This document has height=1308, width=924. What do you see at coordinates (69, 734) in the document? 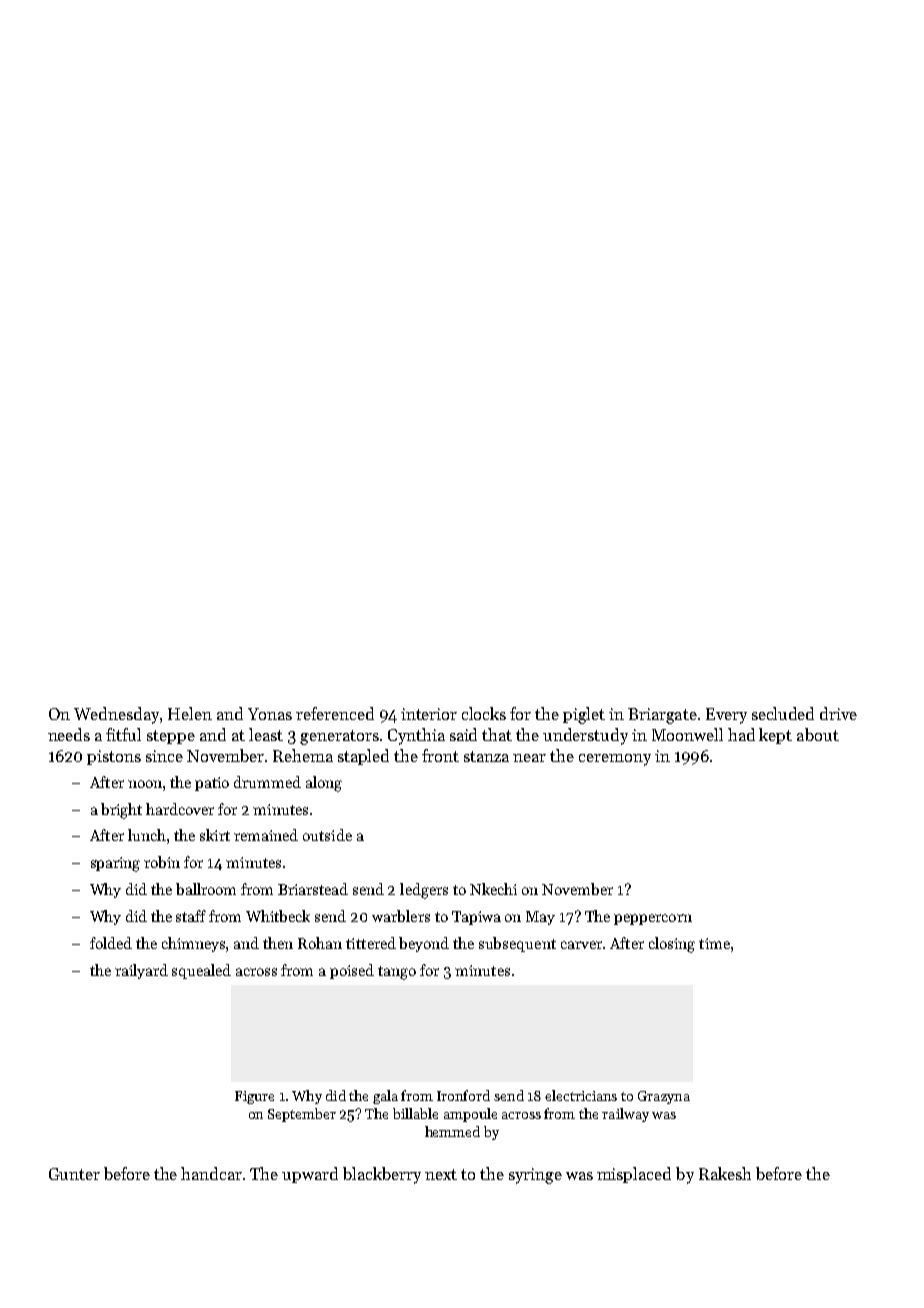
I see `needs` at bounding box center [69, 734].
